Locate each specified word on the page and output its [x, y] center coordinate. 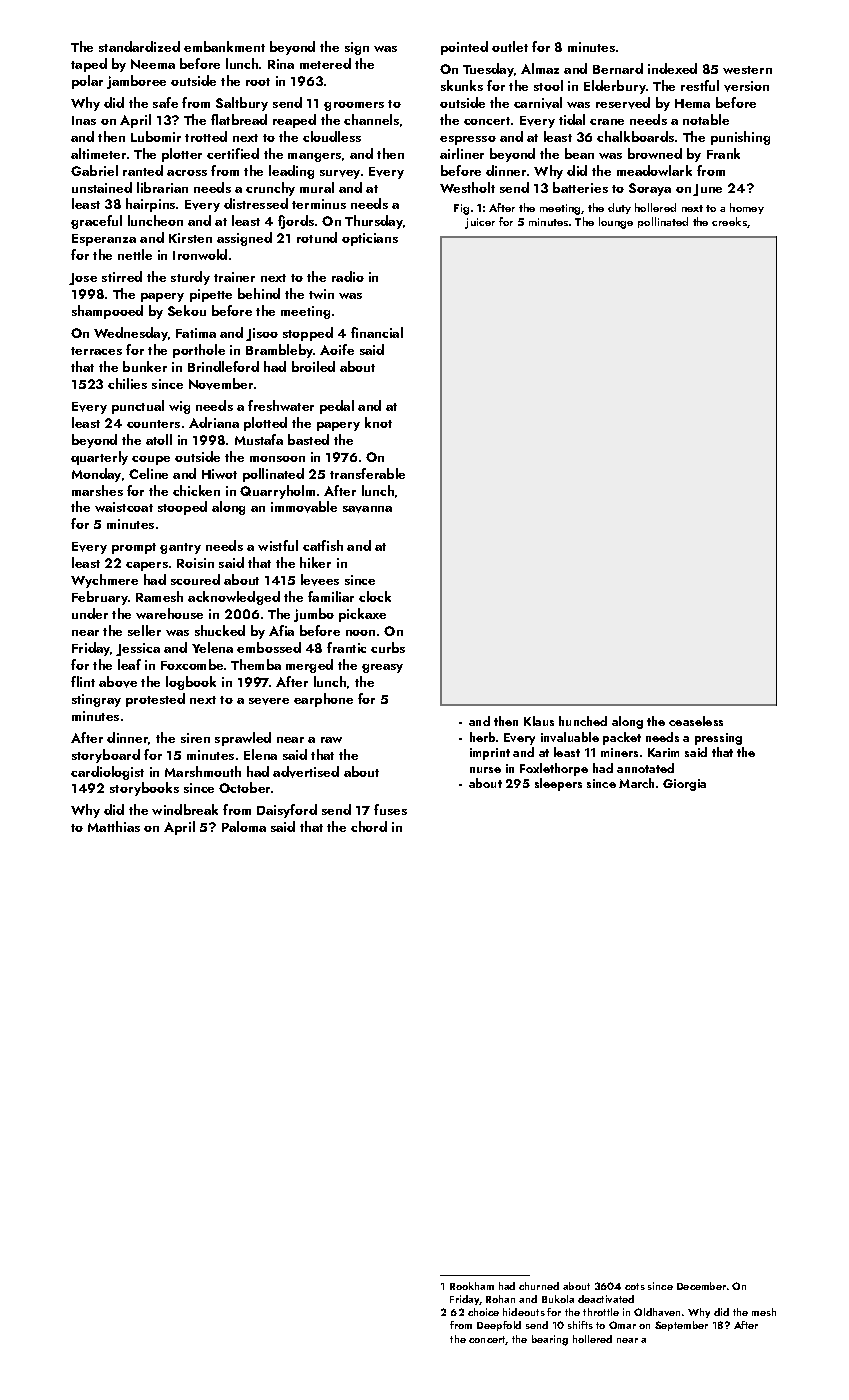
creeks [729, 221]
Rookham [472, 1286]
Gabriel [94, 170]
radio [348, 276]
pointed [464, 48]
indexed [672, 68]
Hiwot [219, 474]
